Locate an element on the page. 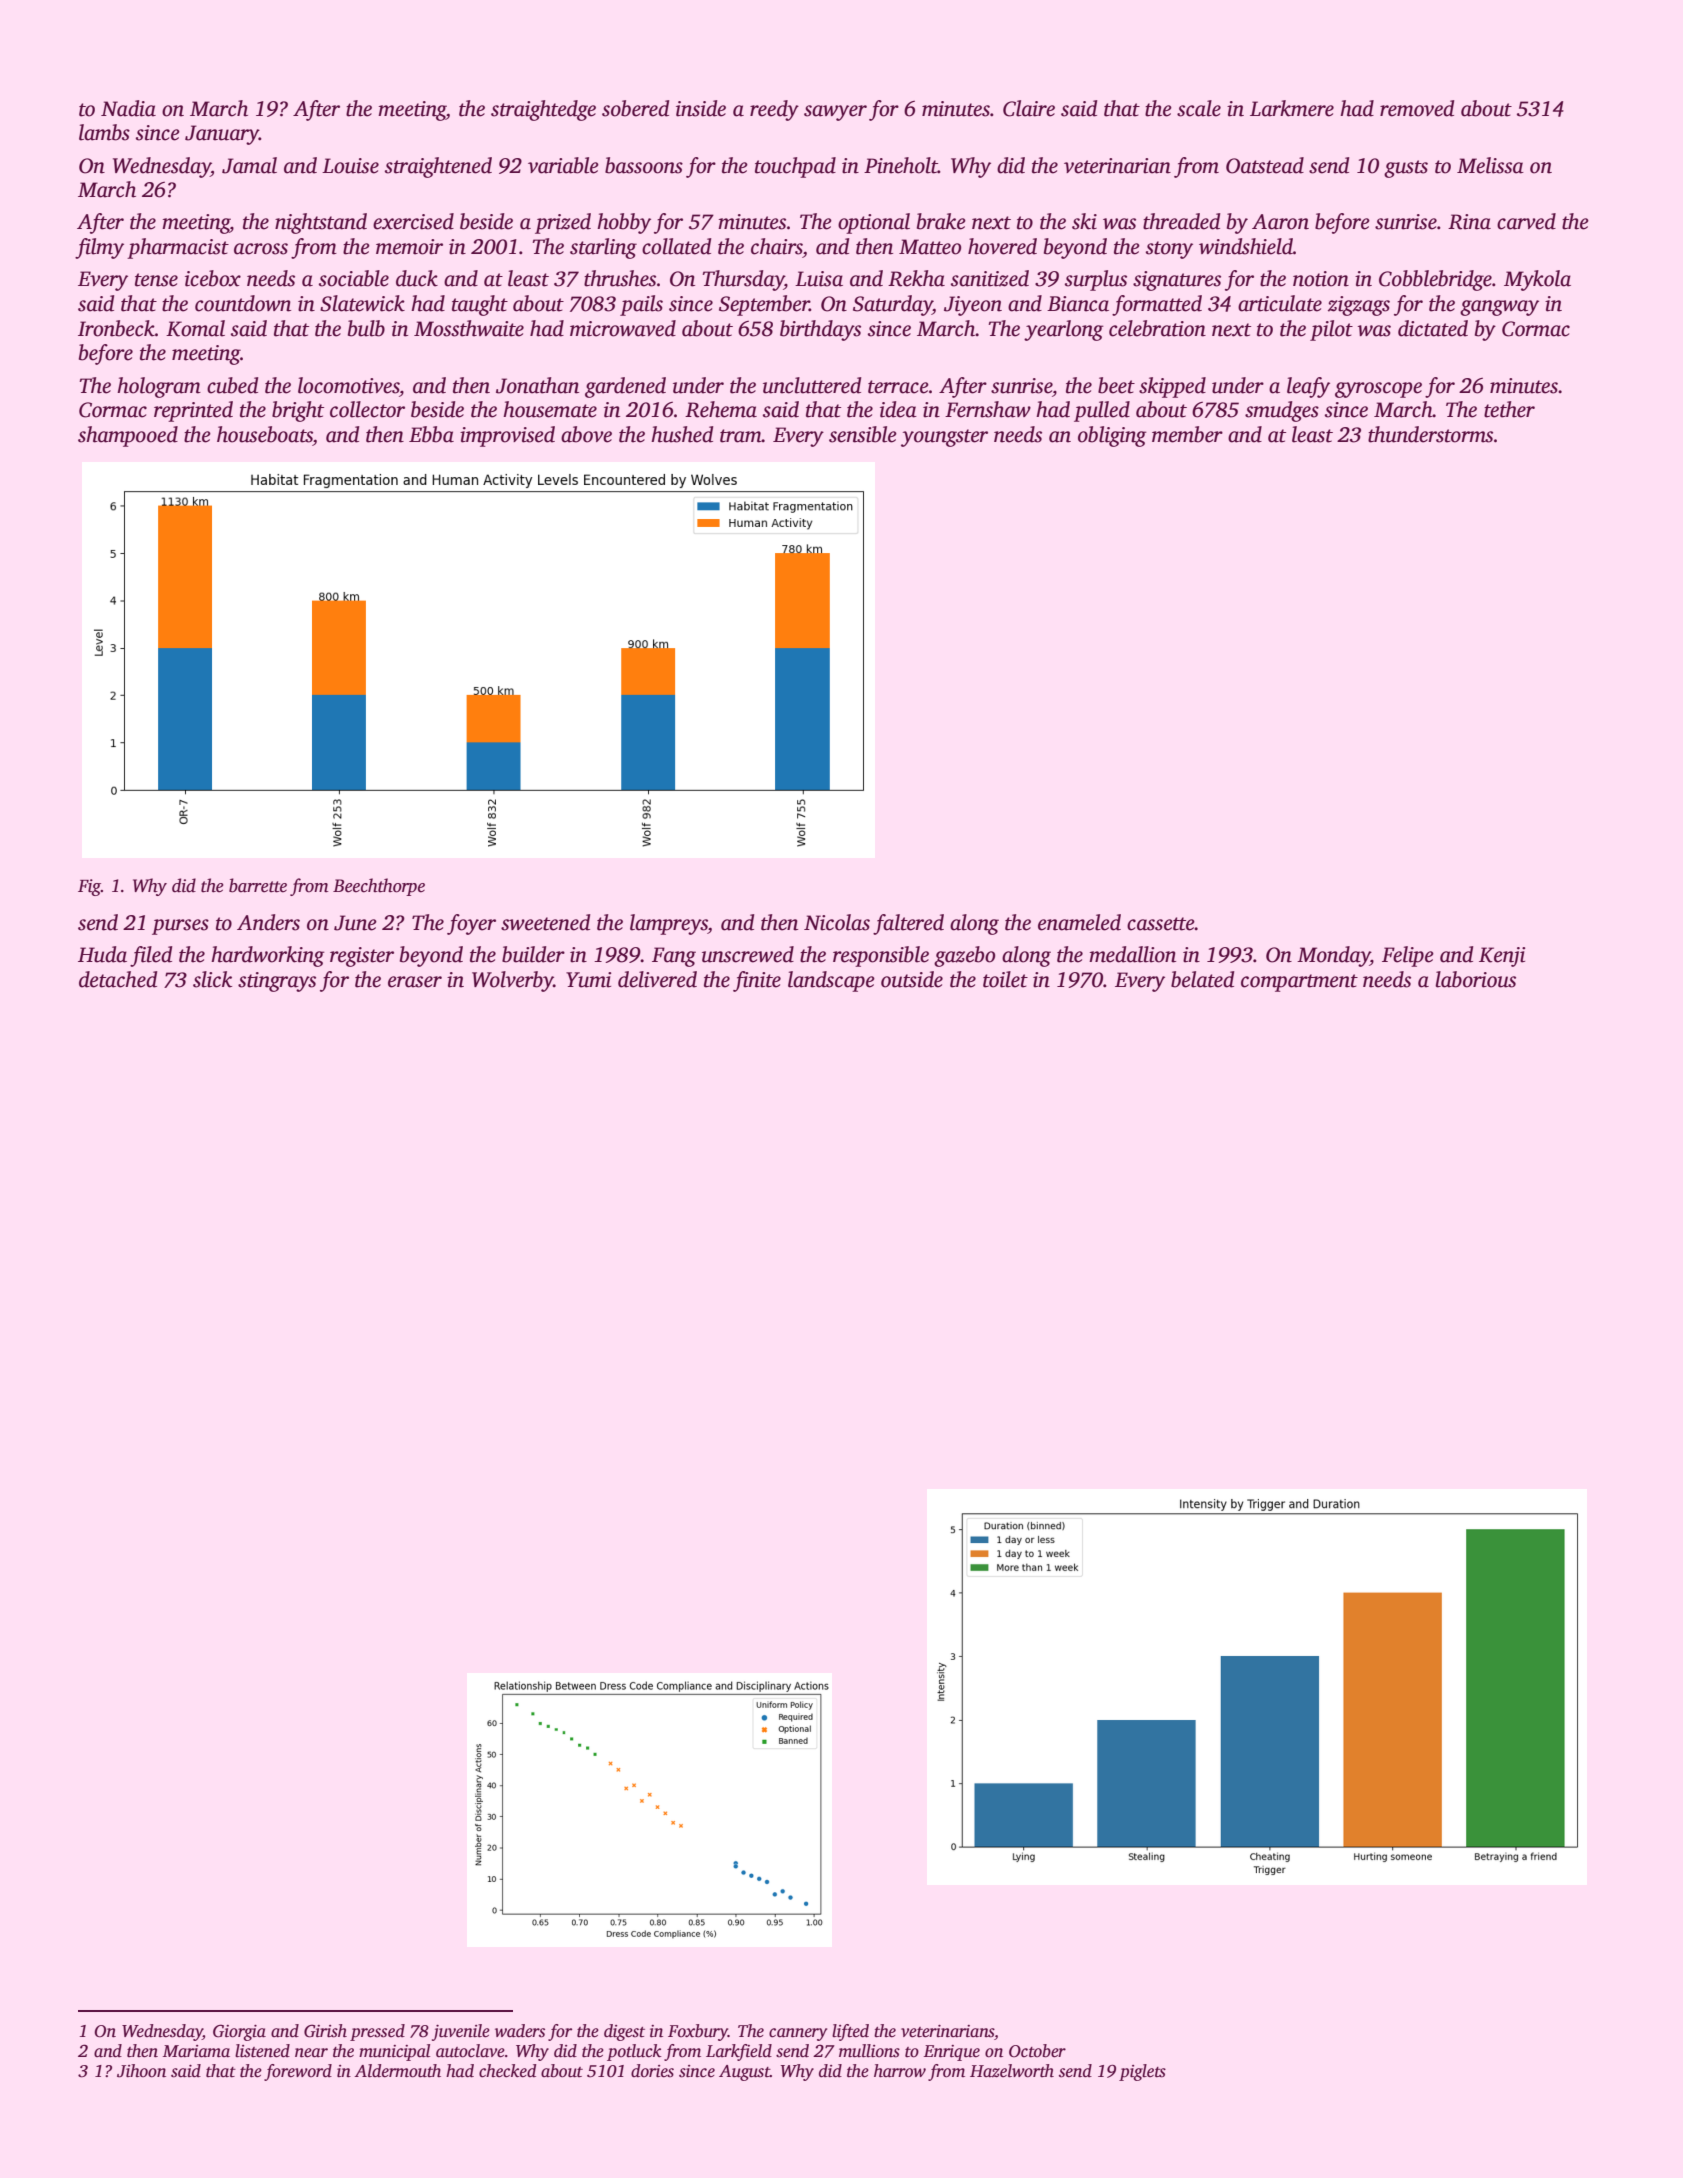  tether is located at coordinates (1509, 409).
